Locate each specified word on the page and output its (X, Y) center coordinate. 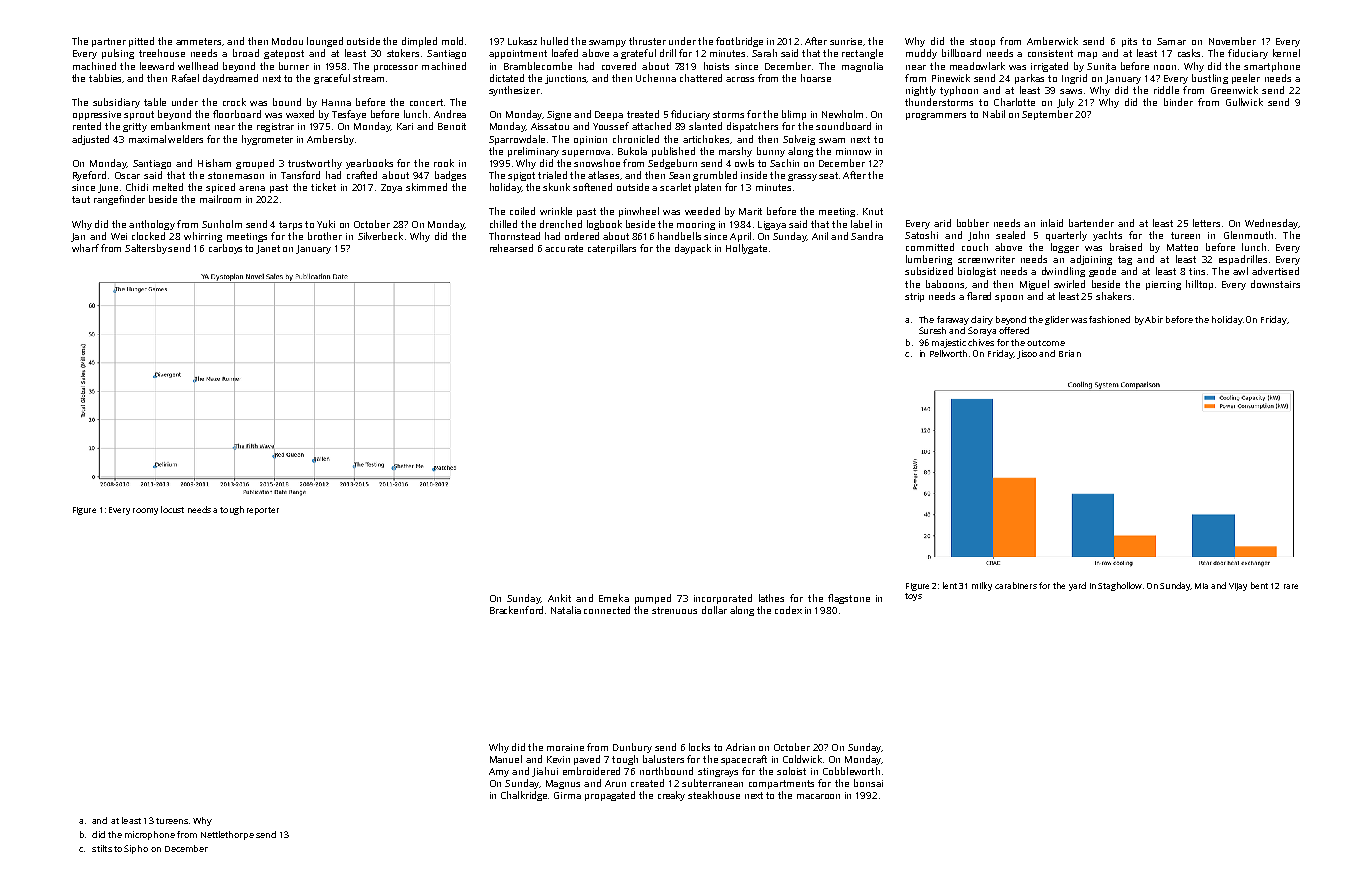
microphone (150, 835)
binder (1178, 102)
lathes (771, 598)
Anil (820, 236)
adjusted (90, 140)
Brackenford (516, 610)
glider (1057, 320)
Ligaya (772, 225)
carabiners (1016, 585)
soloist (791, 771)
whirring (203, 237)
